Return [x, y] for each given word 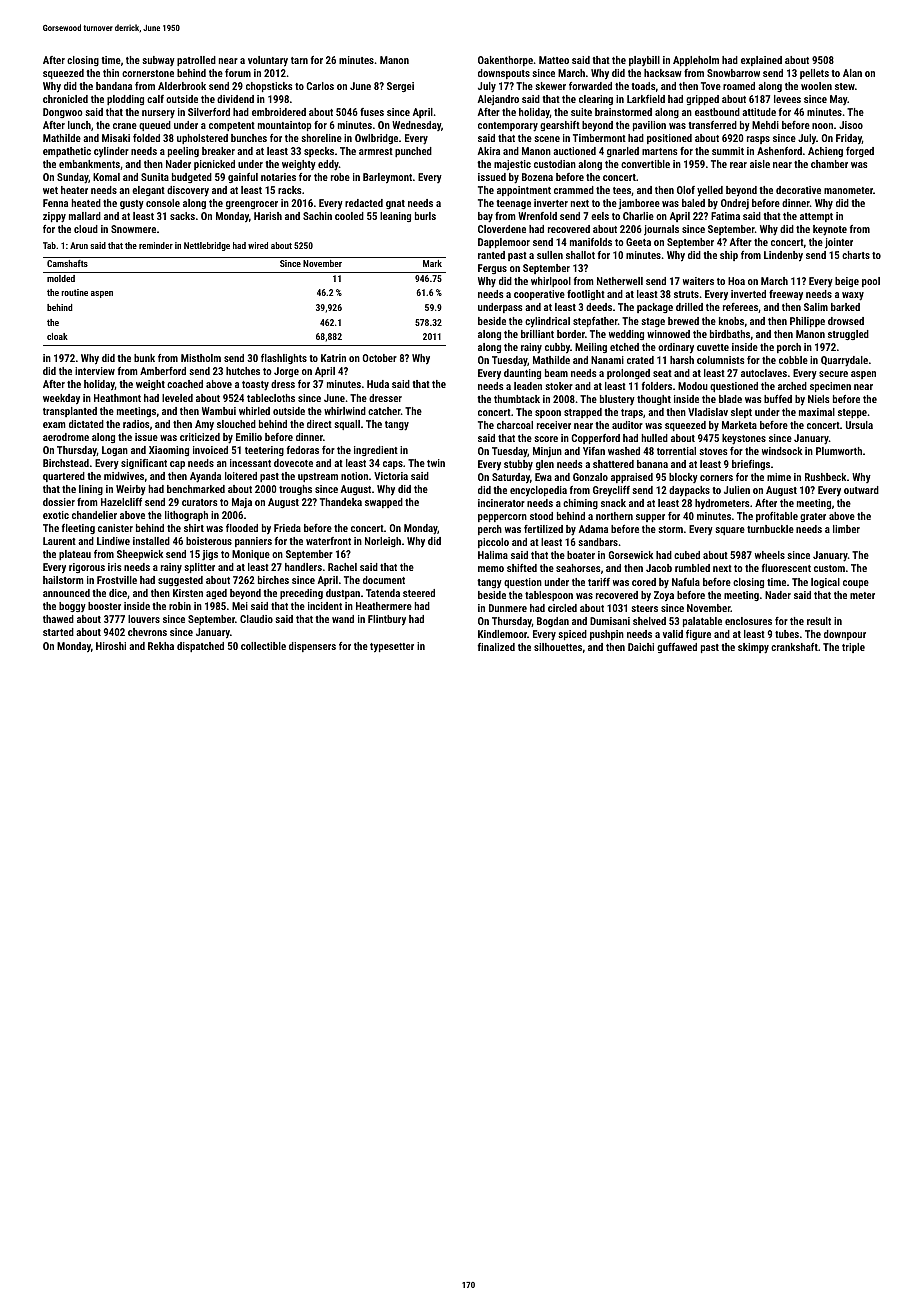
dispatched [200, 647]
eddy [328, 165]
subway [158, 61]
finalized [496, 647]
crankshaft [794, 647]
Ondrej [735, 204]
